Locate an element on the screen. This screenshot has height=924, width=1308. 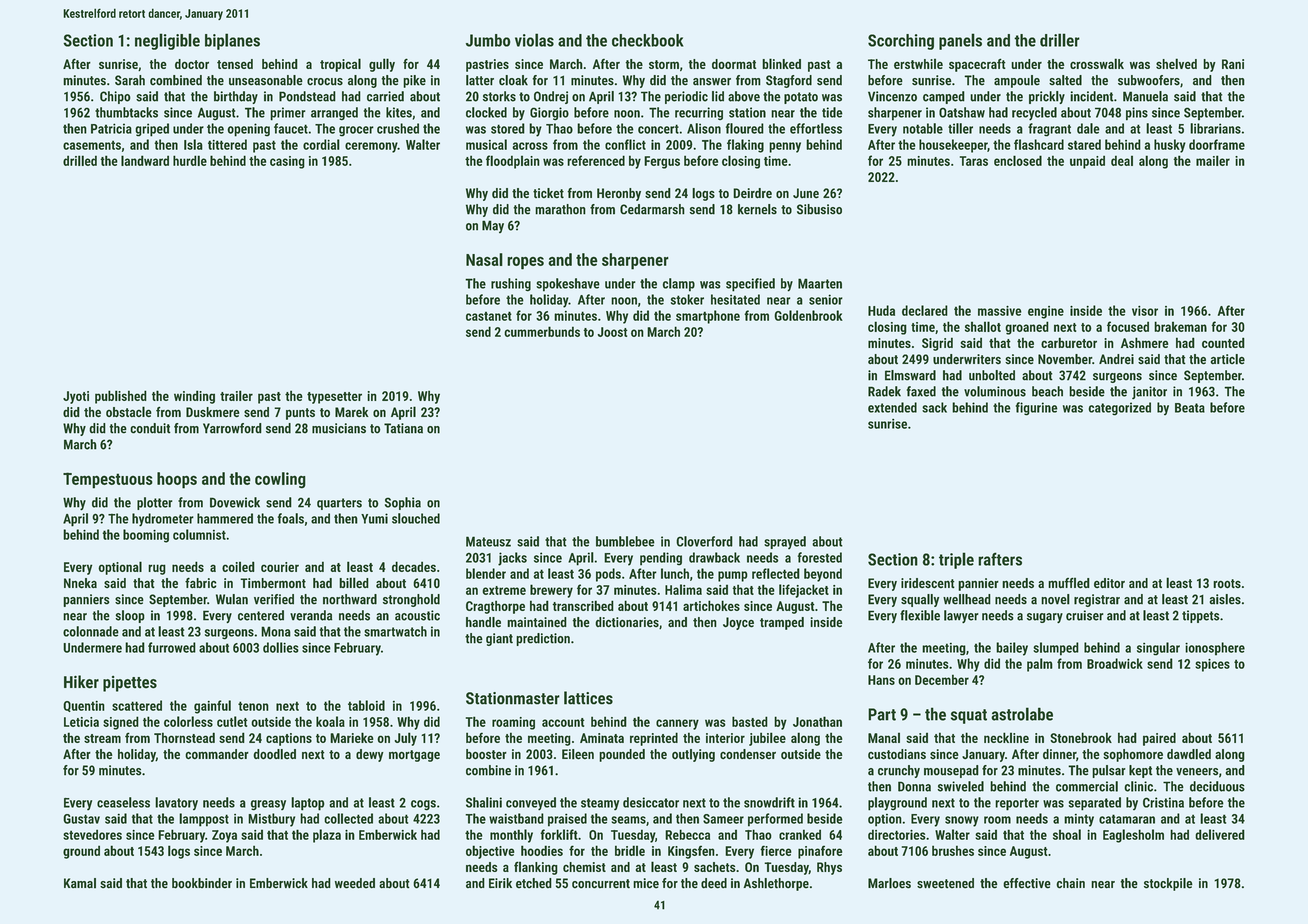
aisles is located at coordinates (1225, 599).
